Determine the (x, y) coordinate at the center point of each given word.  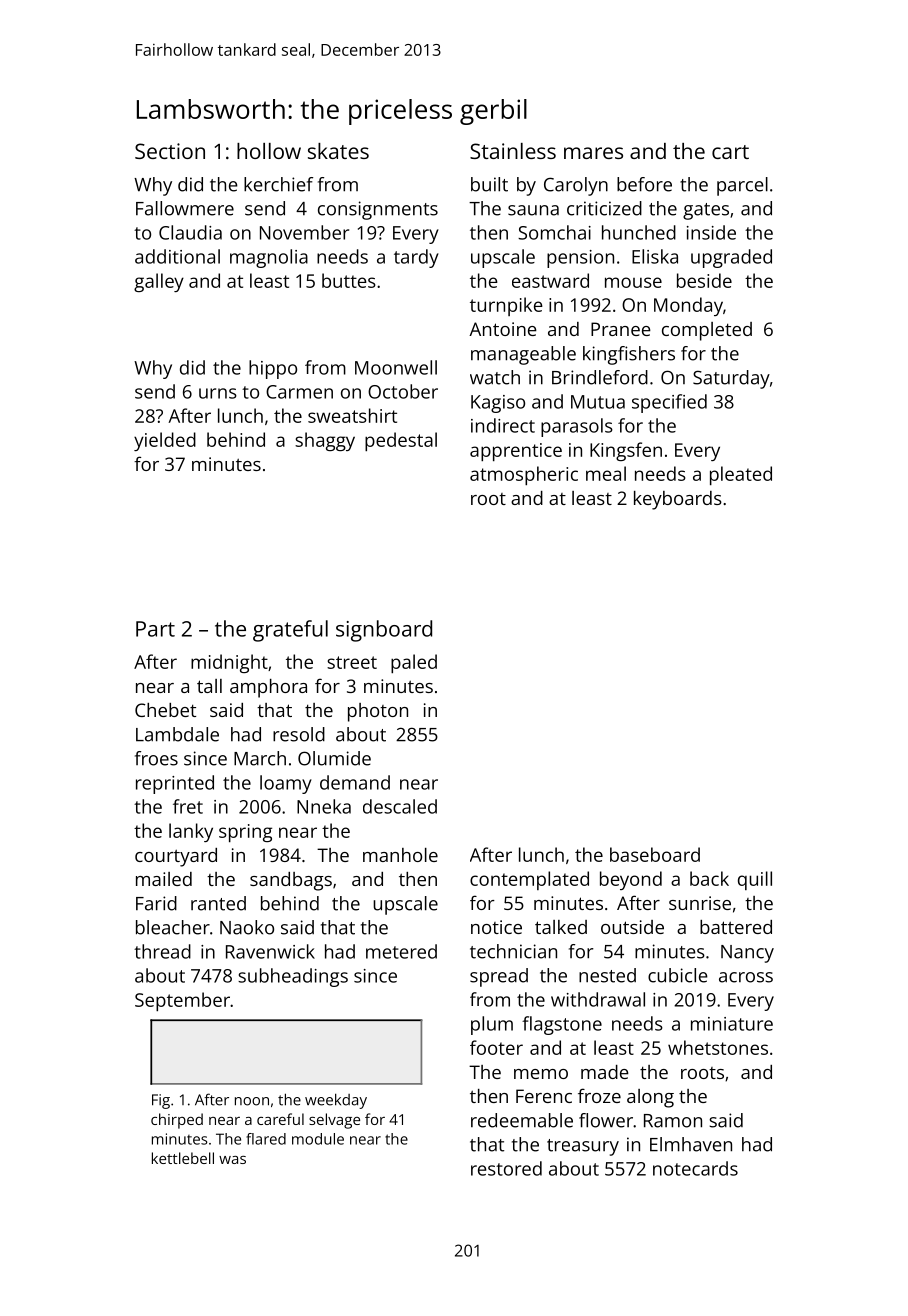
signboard (384, 631)
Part (155, 629)
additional (177, 256)
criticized (604, 208)
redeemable (522, 1120)
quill (755, 880)
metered (401, 951)
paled (414, 663)
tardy (416, 258)
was (232, 1160)
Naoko (247, 927)
